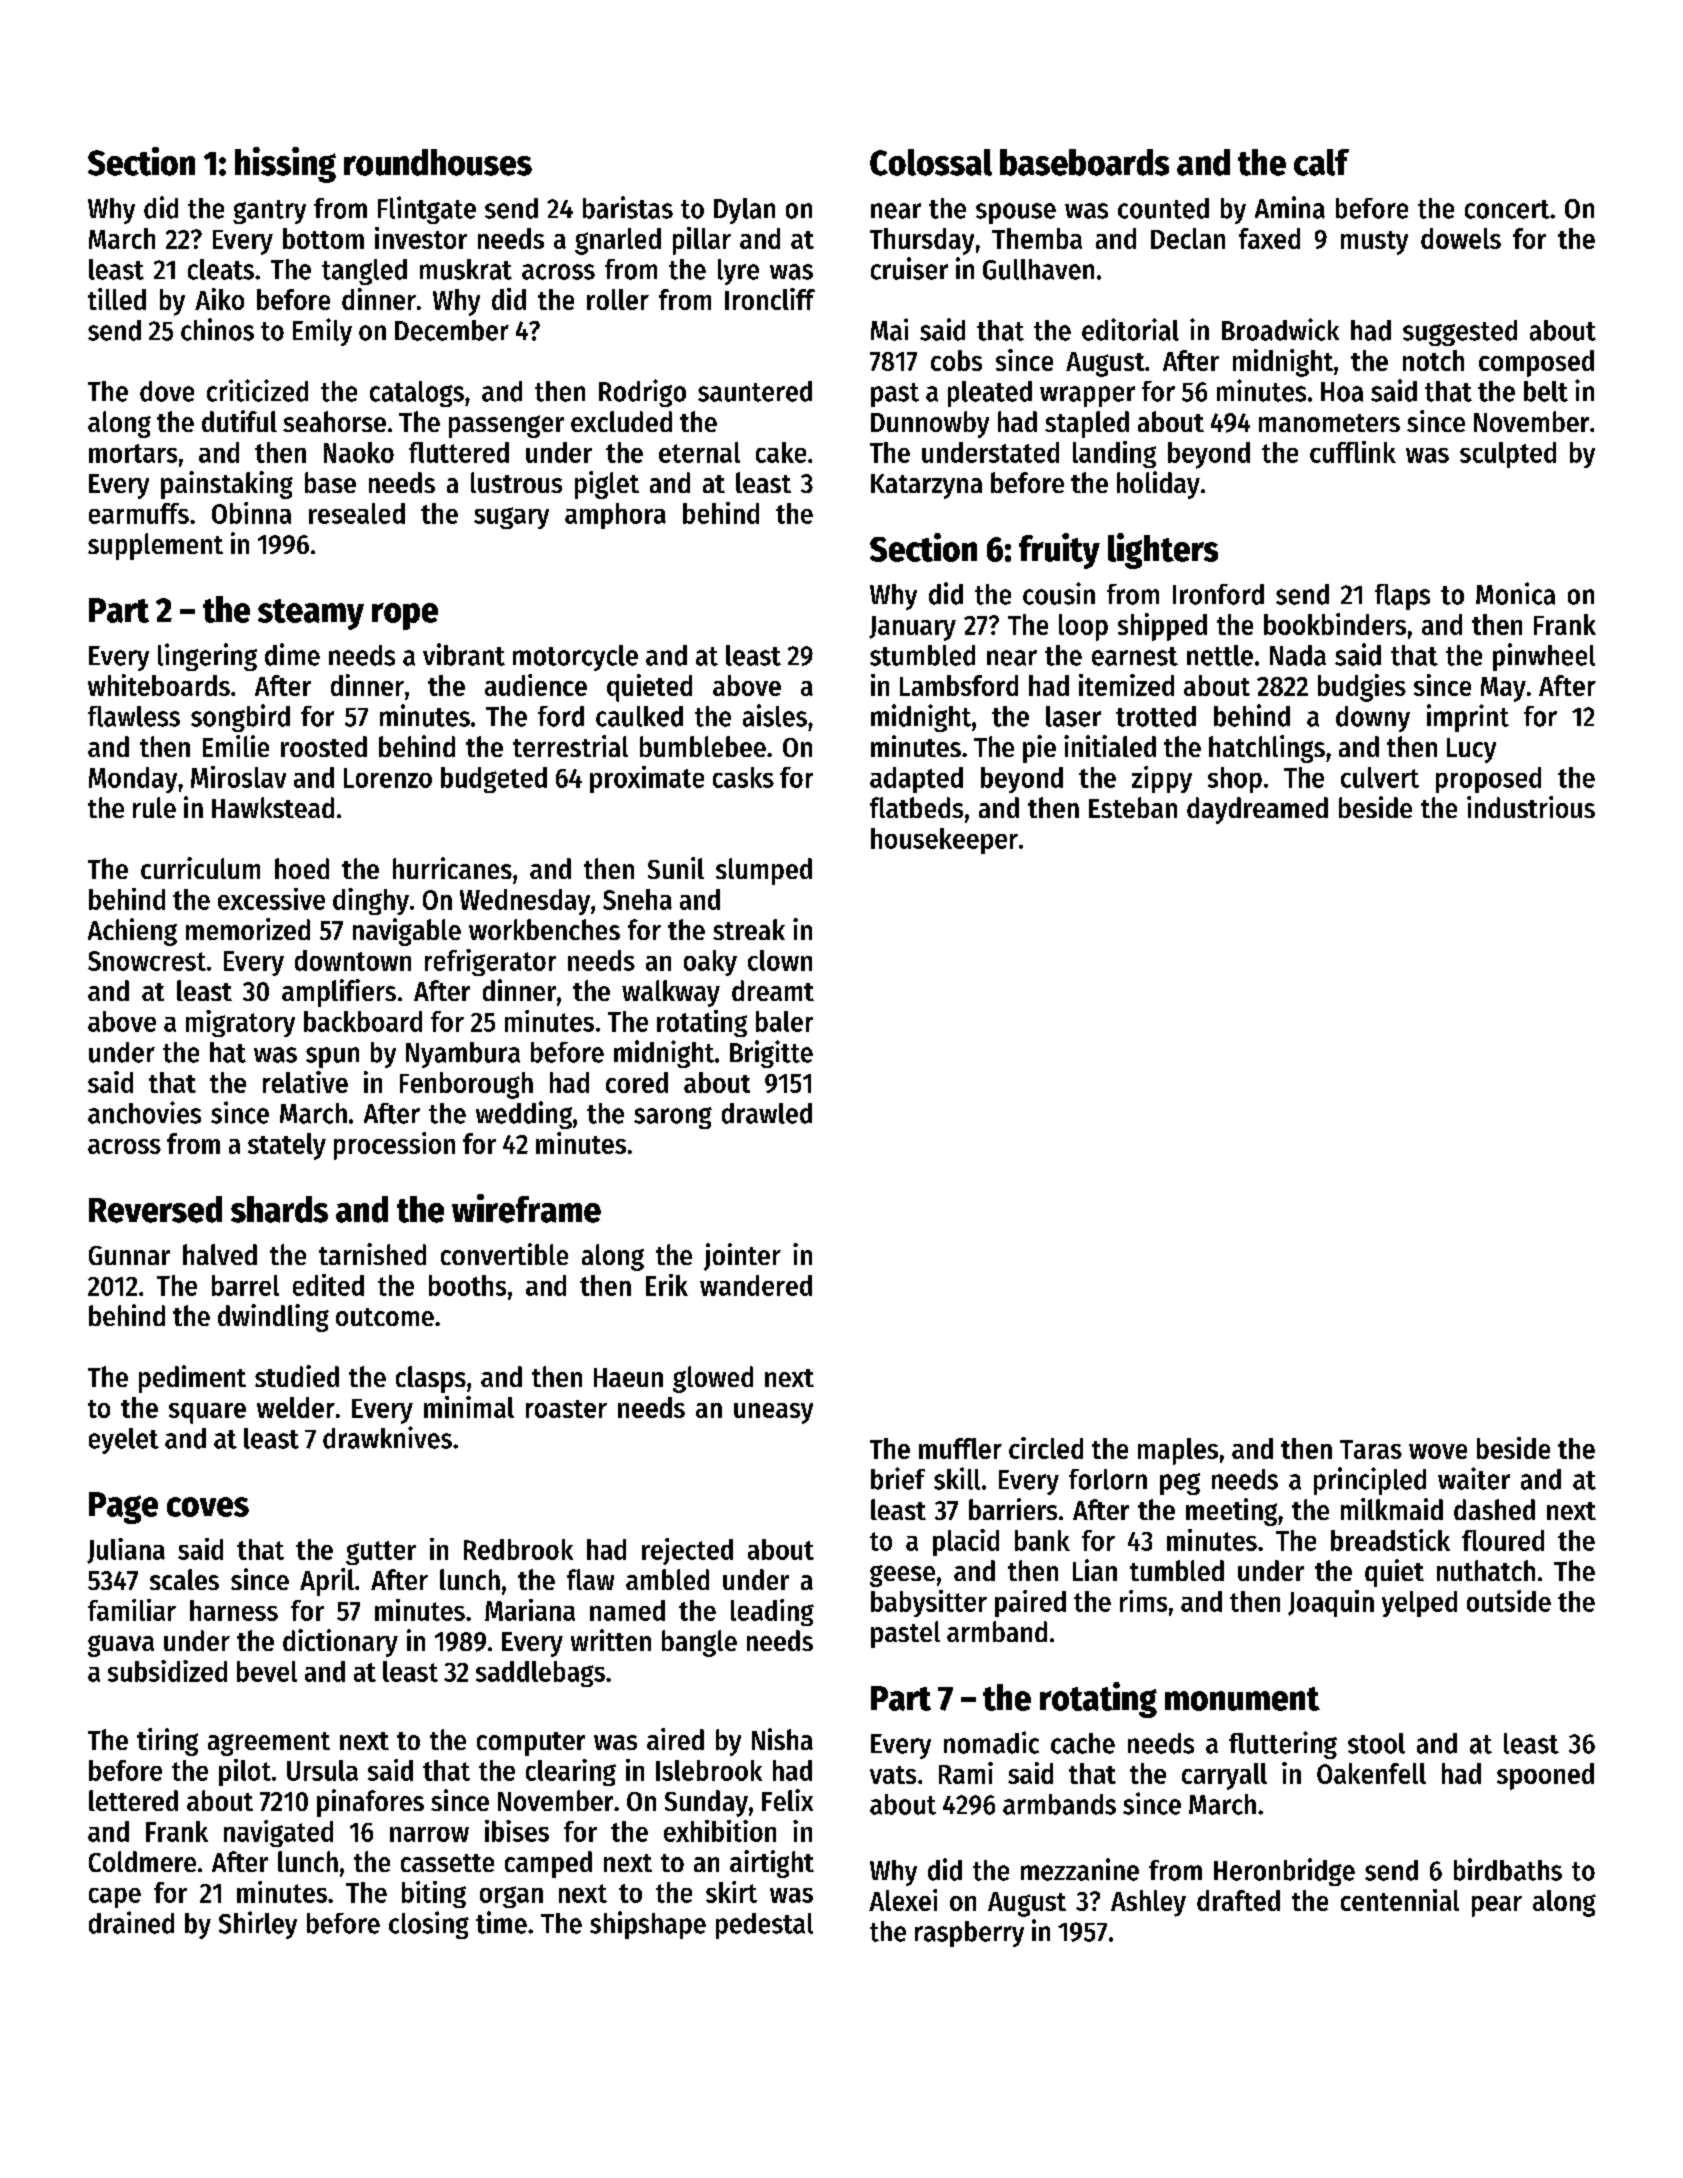 The image size is (1683, 2178). Describe the element at coordinates (1178, 1451) in the document. I see `maples` at that location.
